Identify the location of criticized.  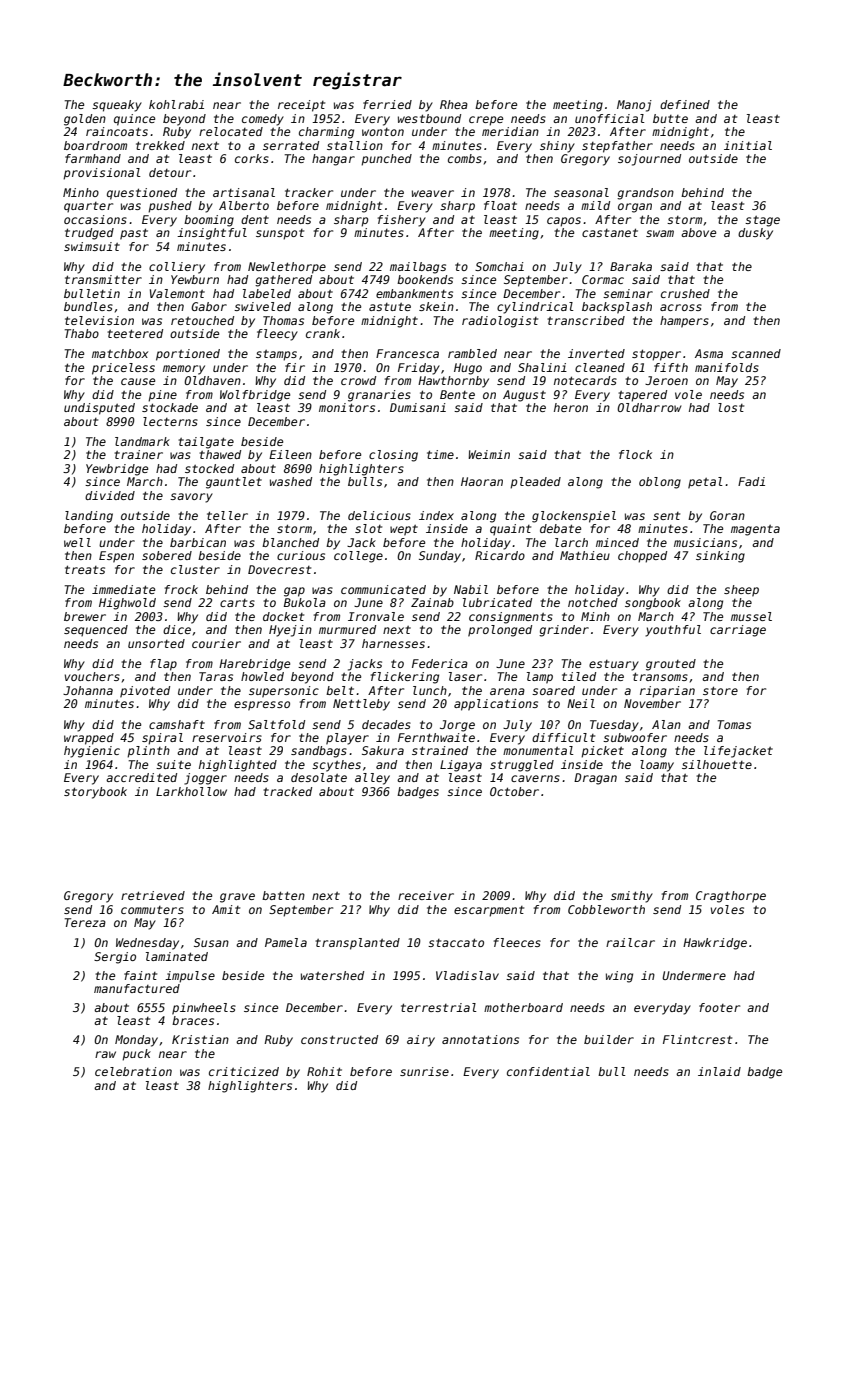
(244, 1071).
